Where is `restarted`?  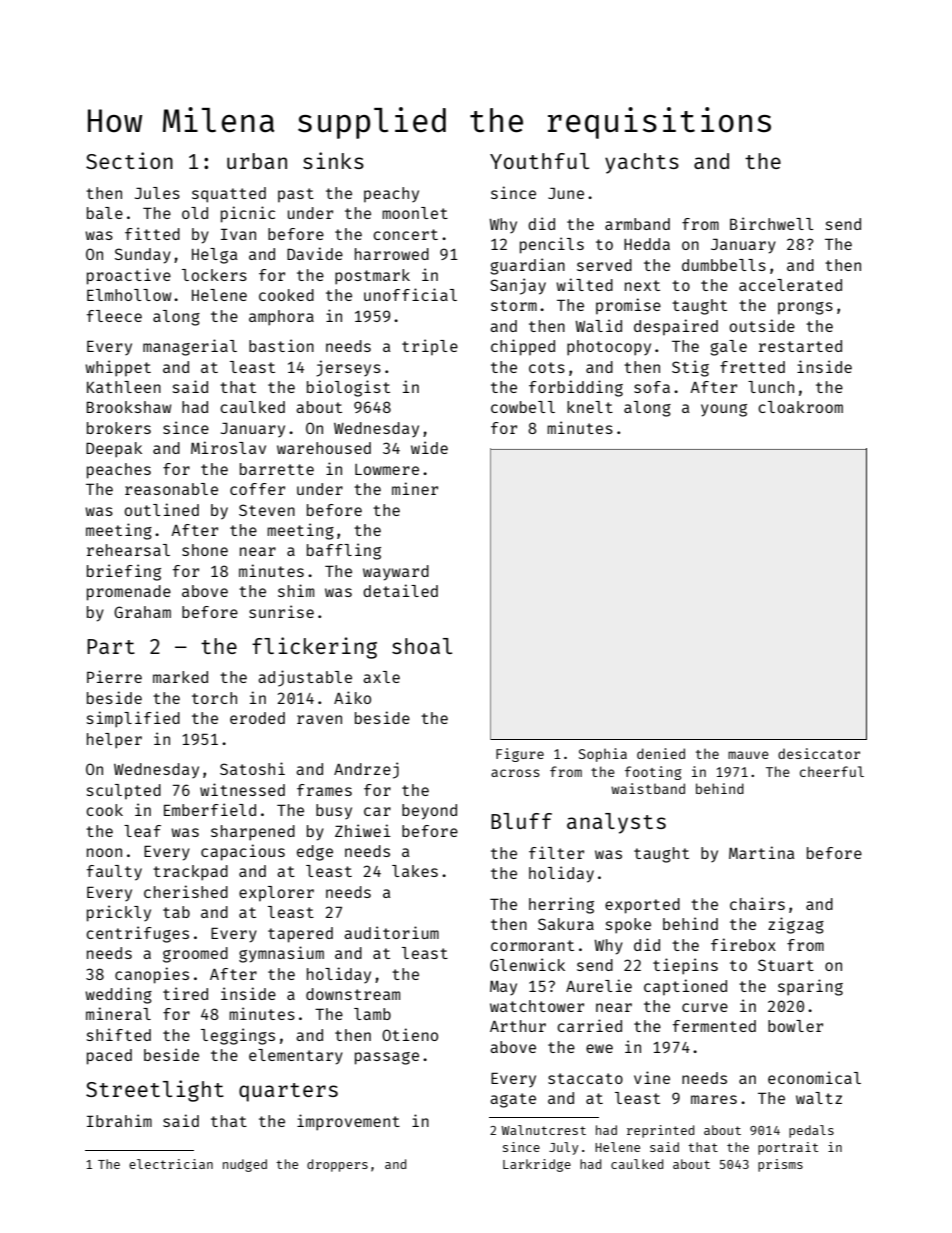
restarted is located at coordinates (800, 346).
